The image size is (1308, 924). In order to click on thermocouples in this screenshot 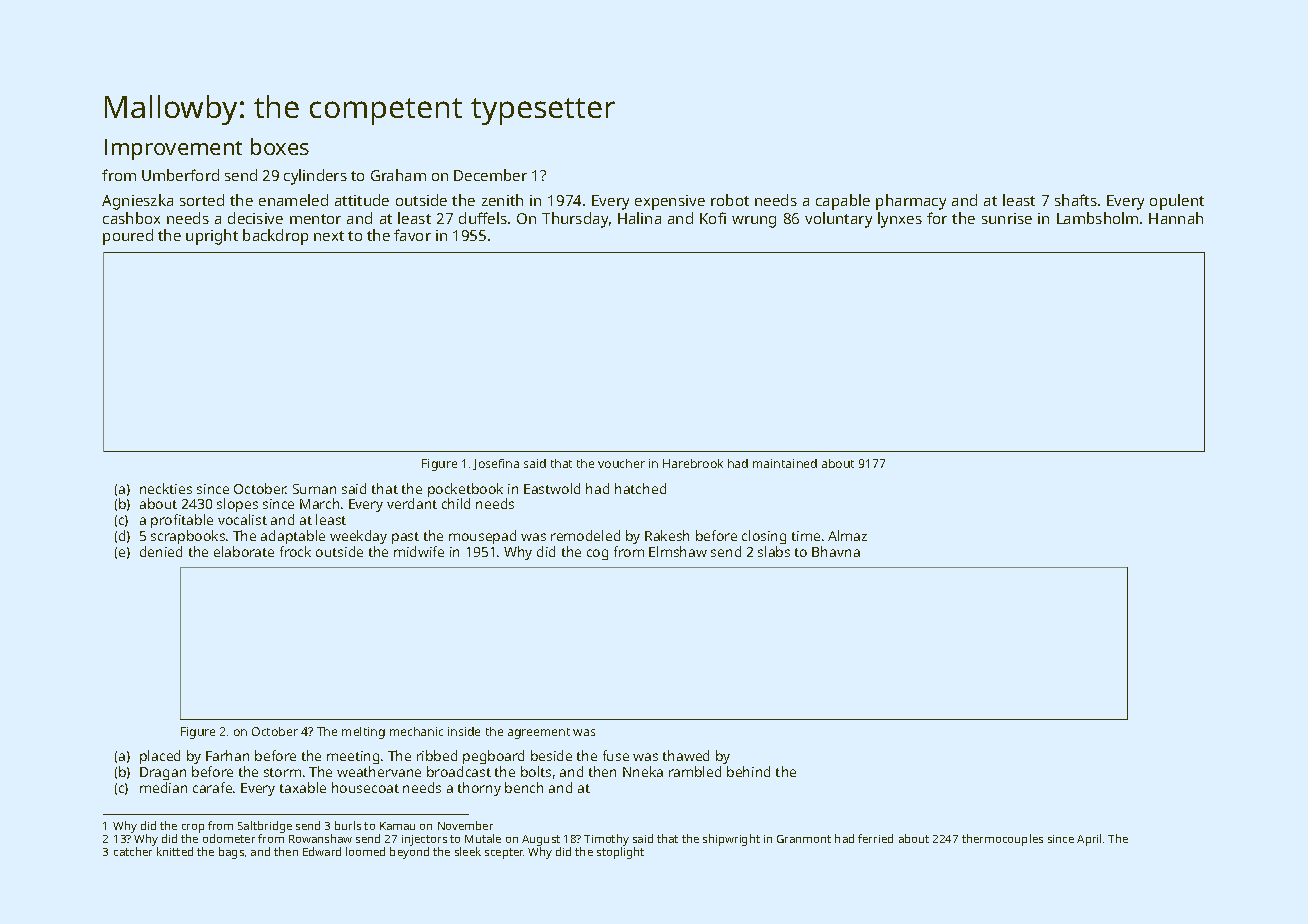, I will do `click(1002, 840)`.
